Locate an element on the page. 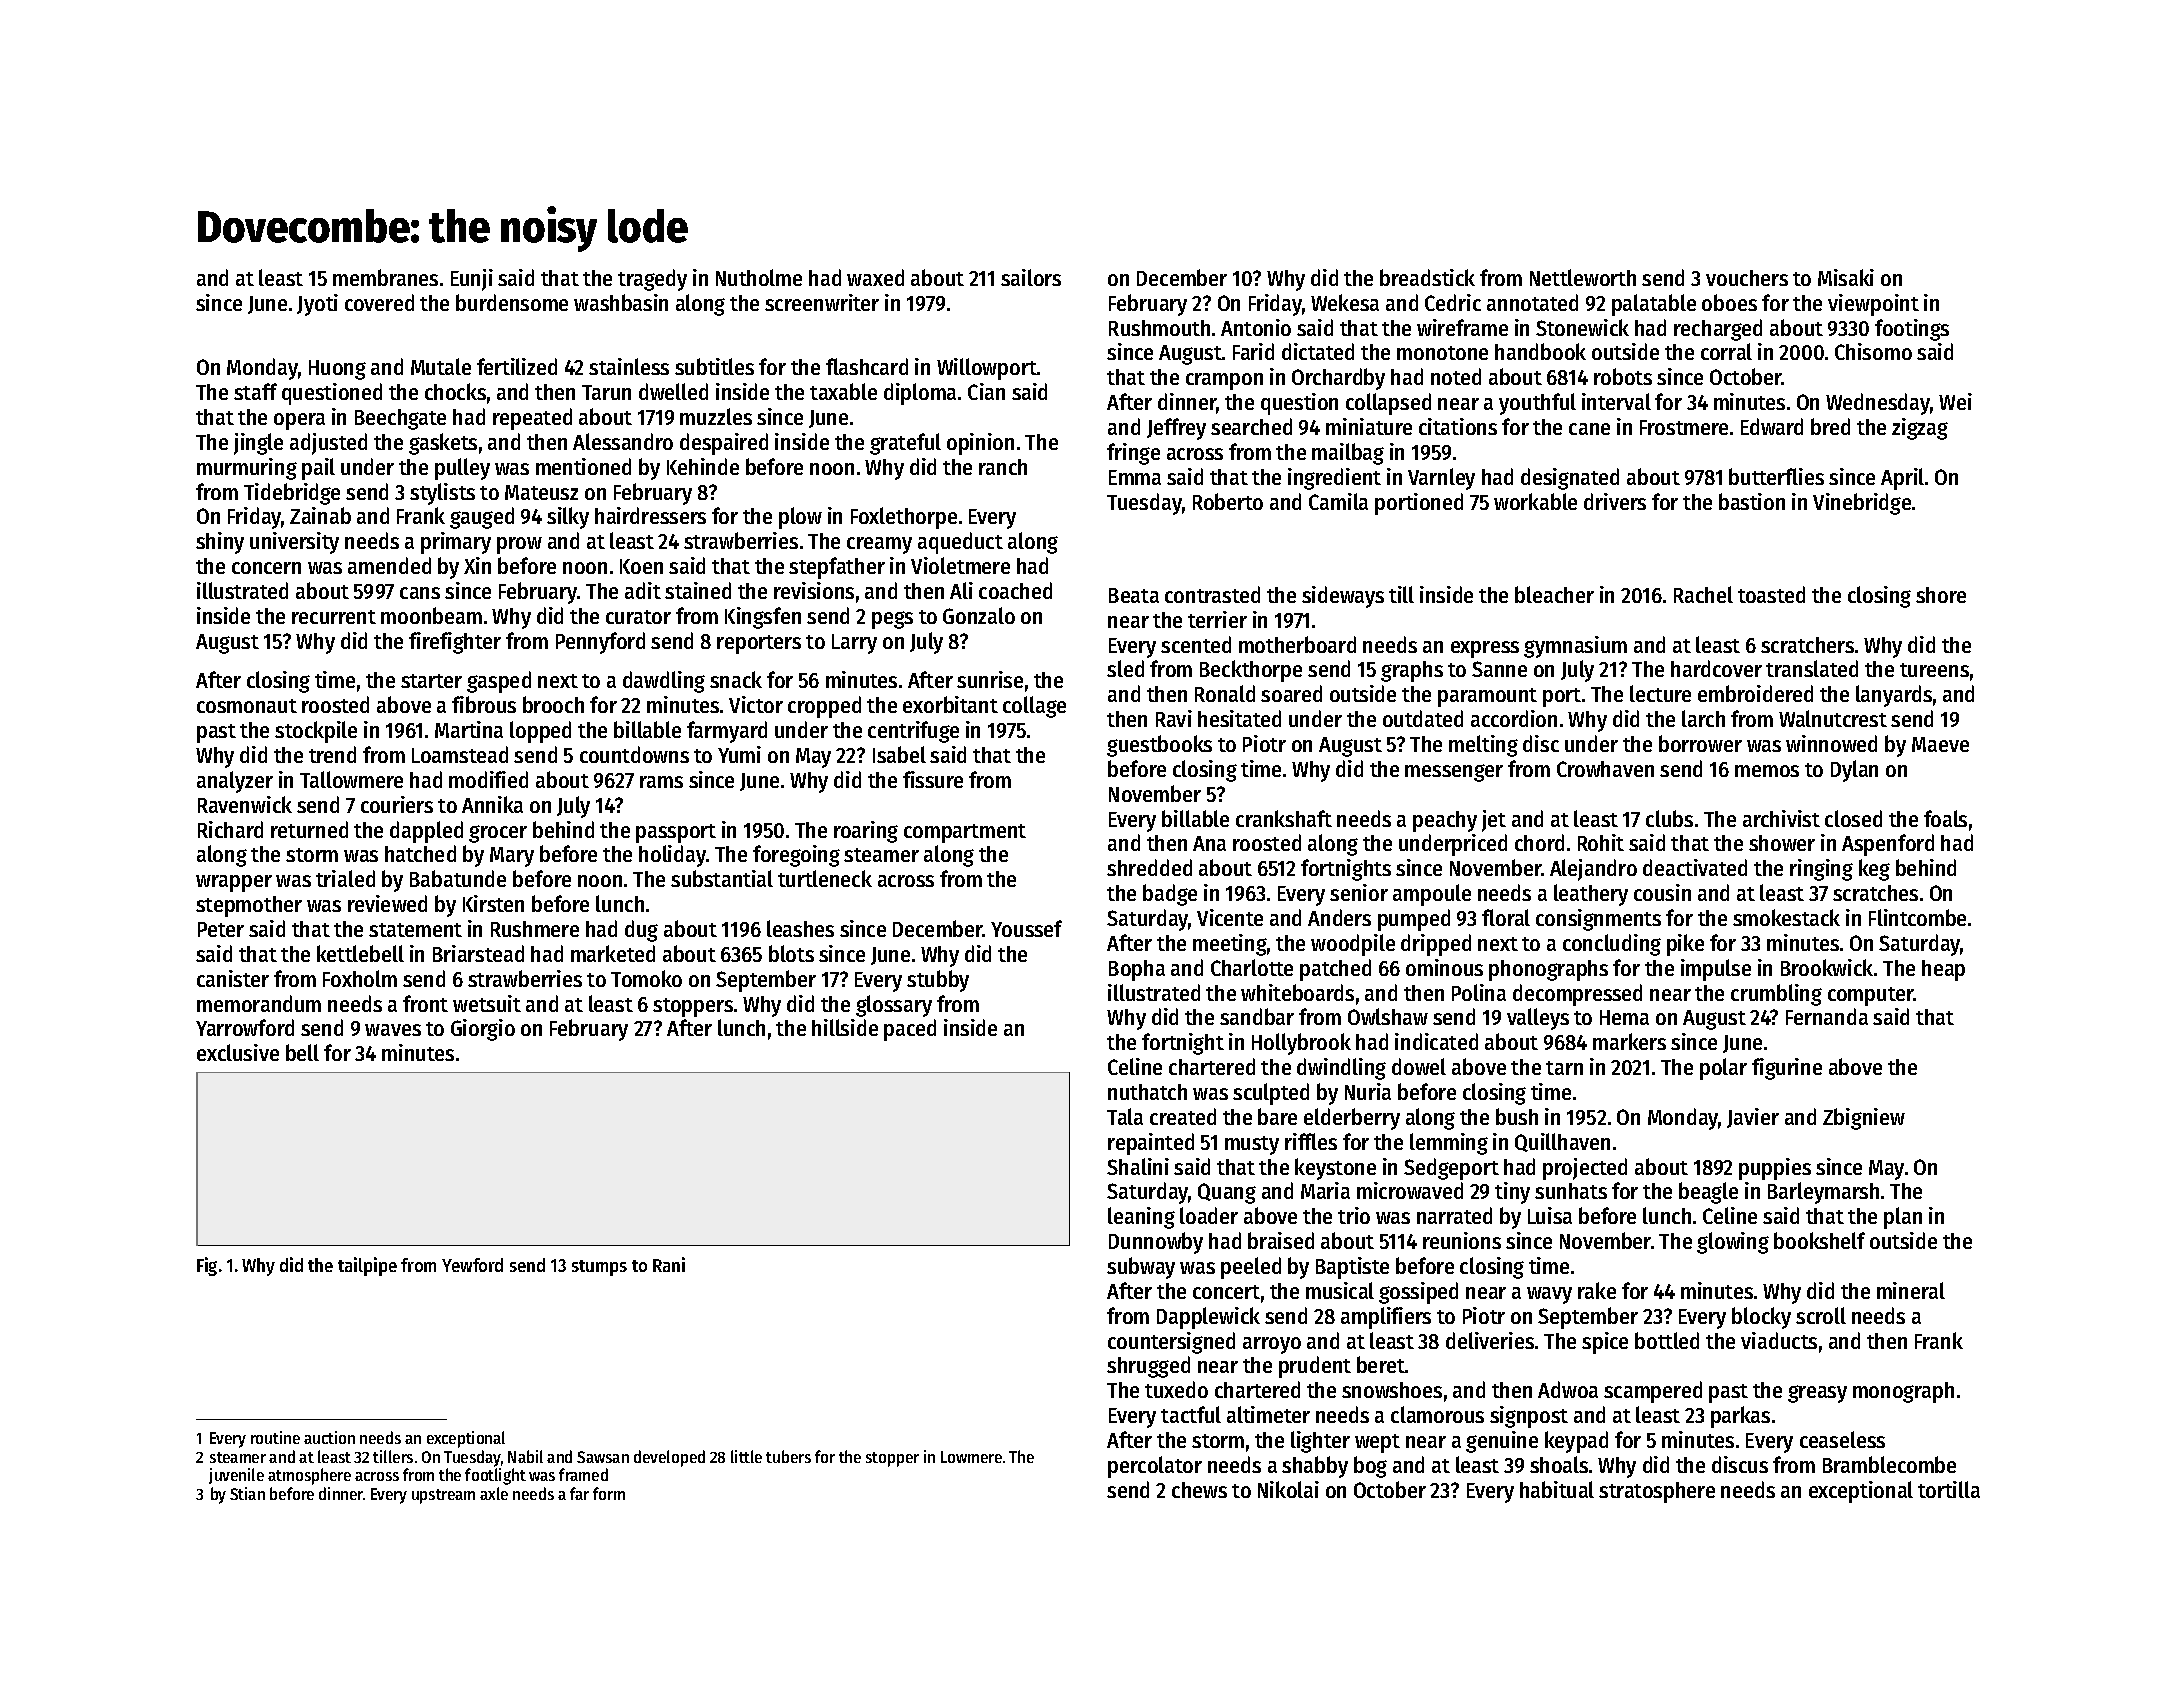 Image resolution: width=2178 pixels, height=1683 pixels. Nuria is located at coordinates (1368, 1091).
